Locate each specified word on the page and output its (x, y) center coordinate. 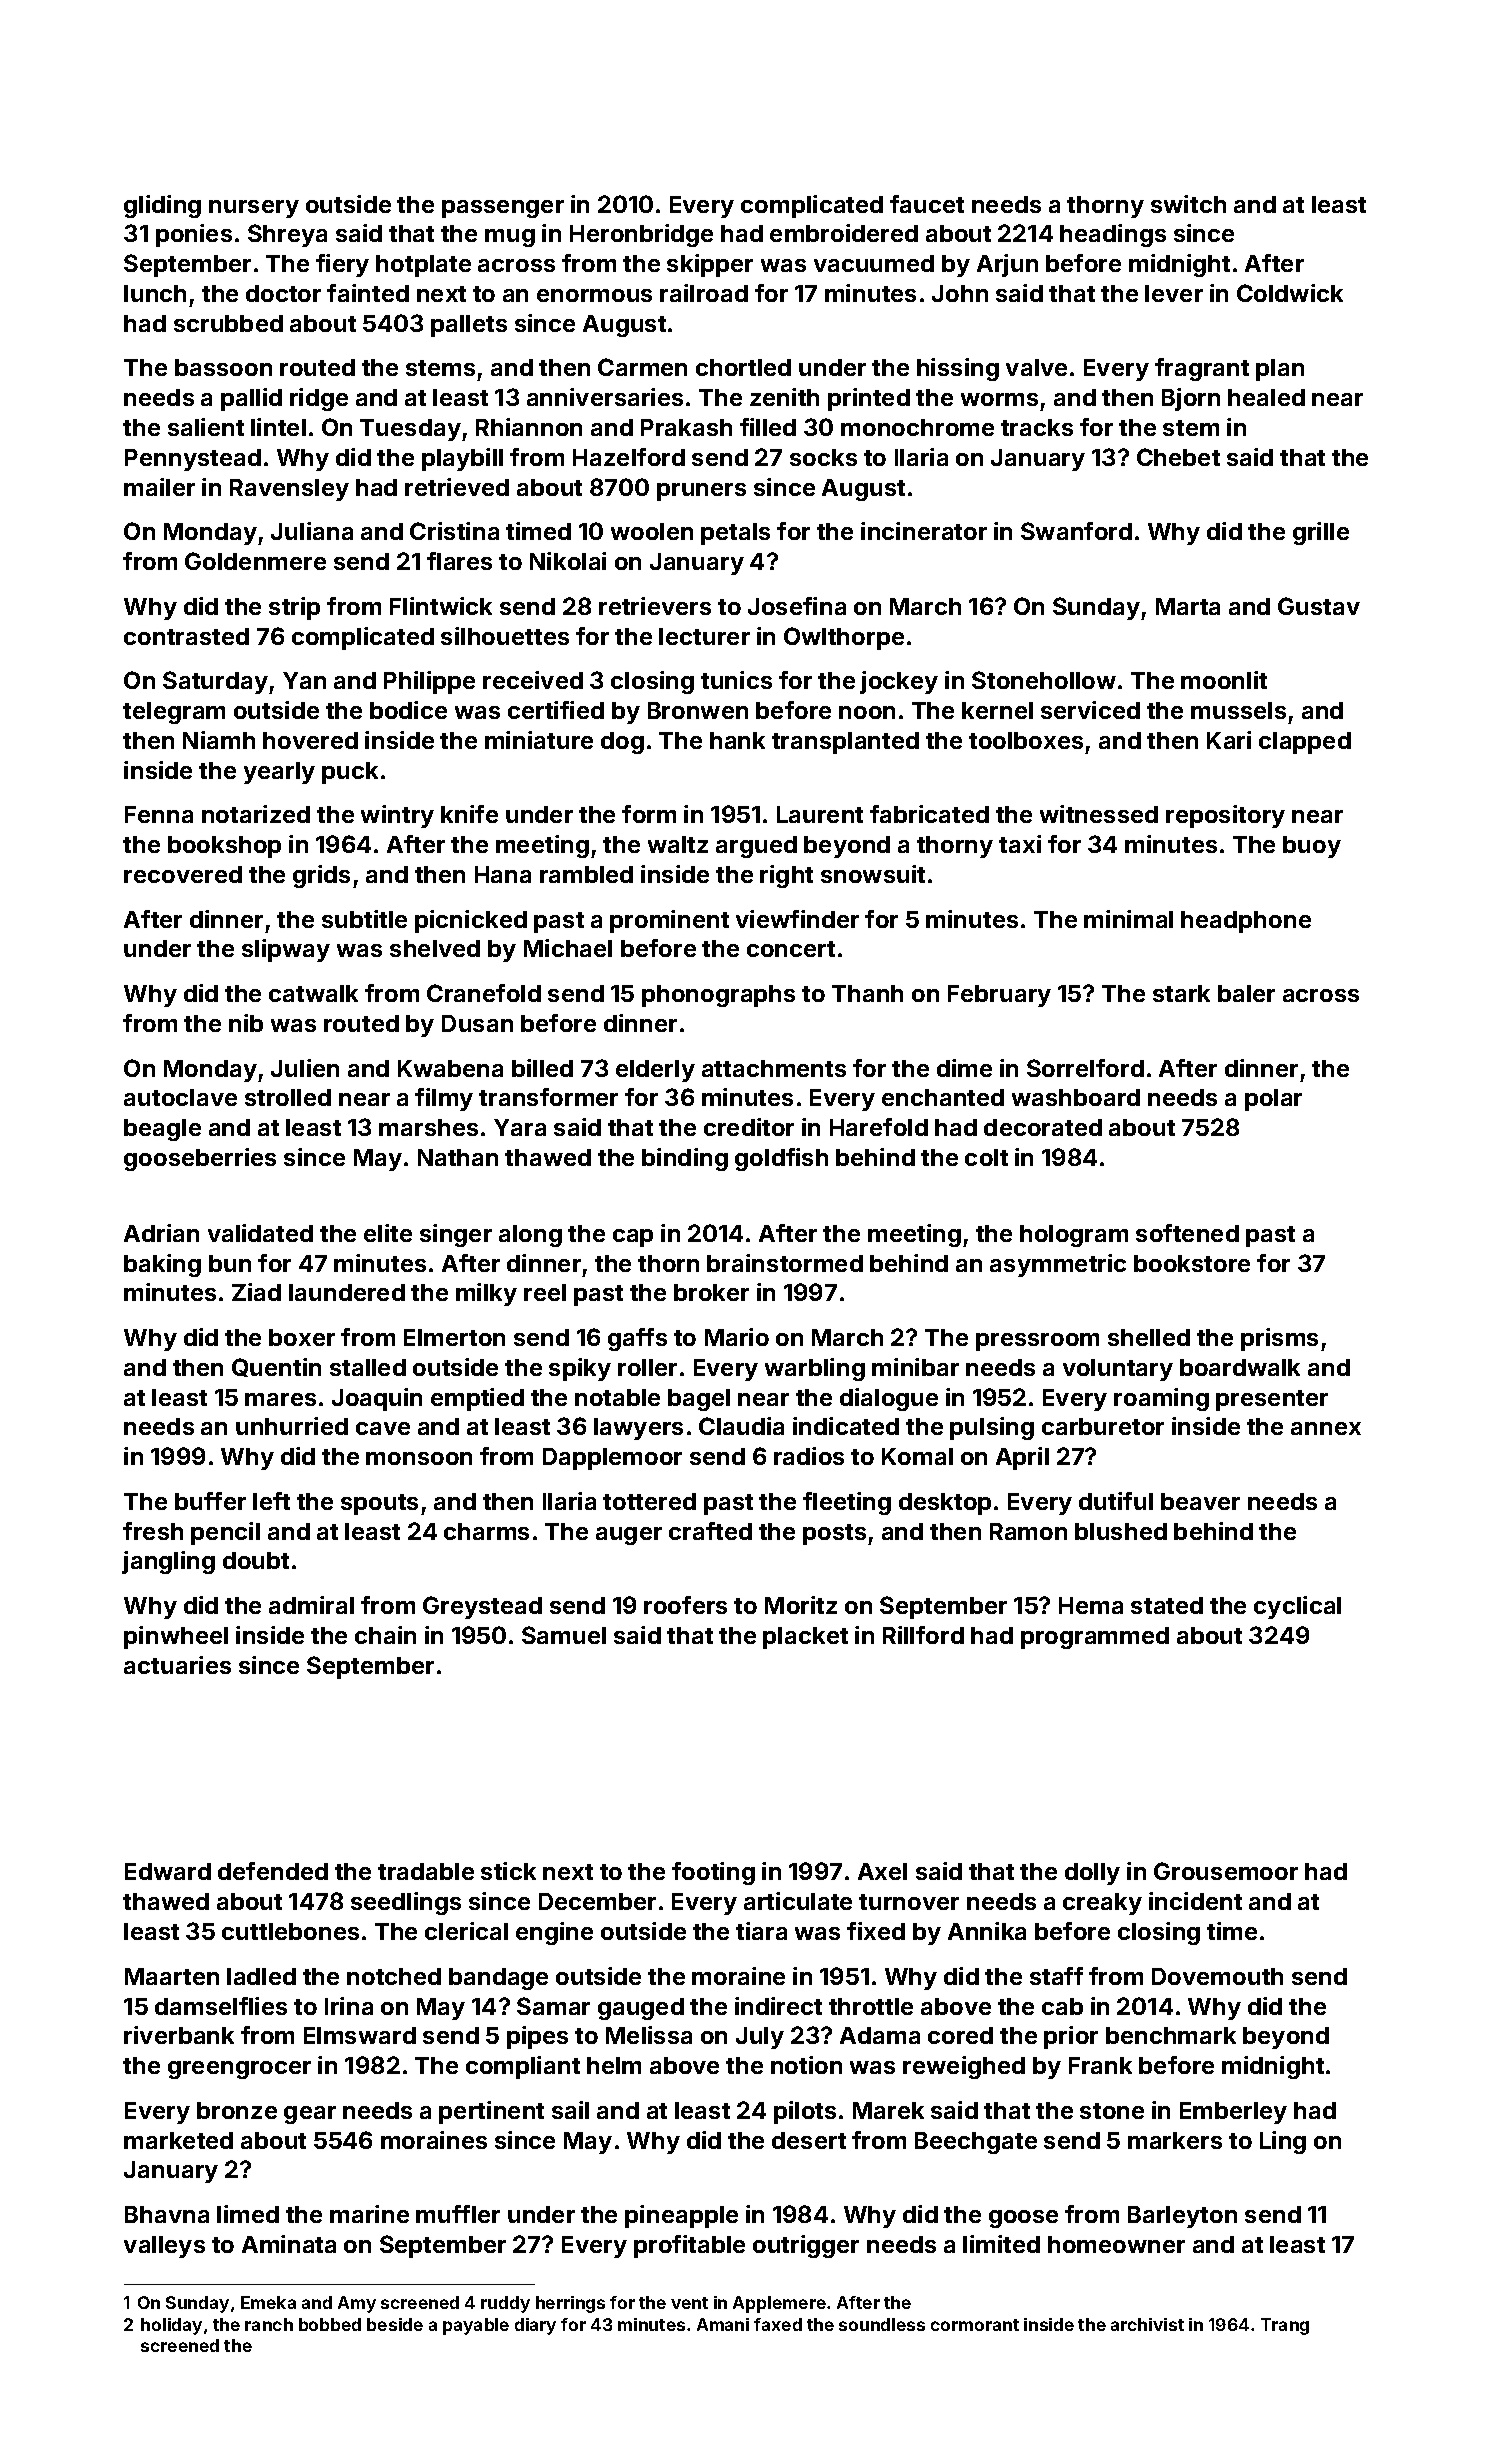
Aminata (289, 2244)
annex (1326, 1428)
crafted (710, 1531)
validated (260, 1233)
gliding (162, 206)
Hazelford (629, 457)
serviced (1090, 710)
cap (633, 1238)
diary (535, 2326)
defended (273, 1871)
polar (1273, 1100)
